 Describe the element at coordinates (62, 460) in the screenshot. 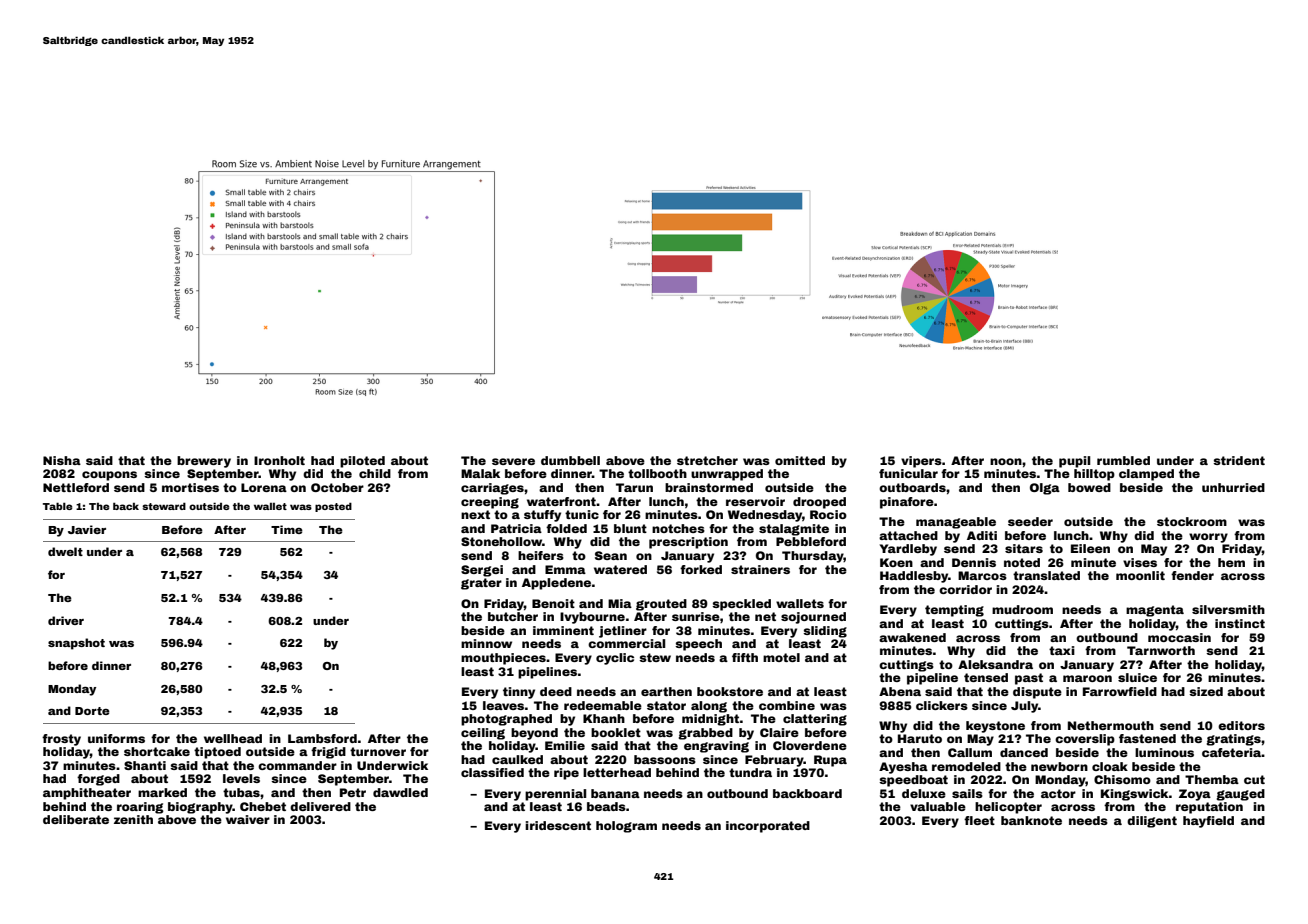

I see `Nisha` at that location.
